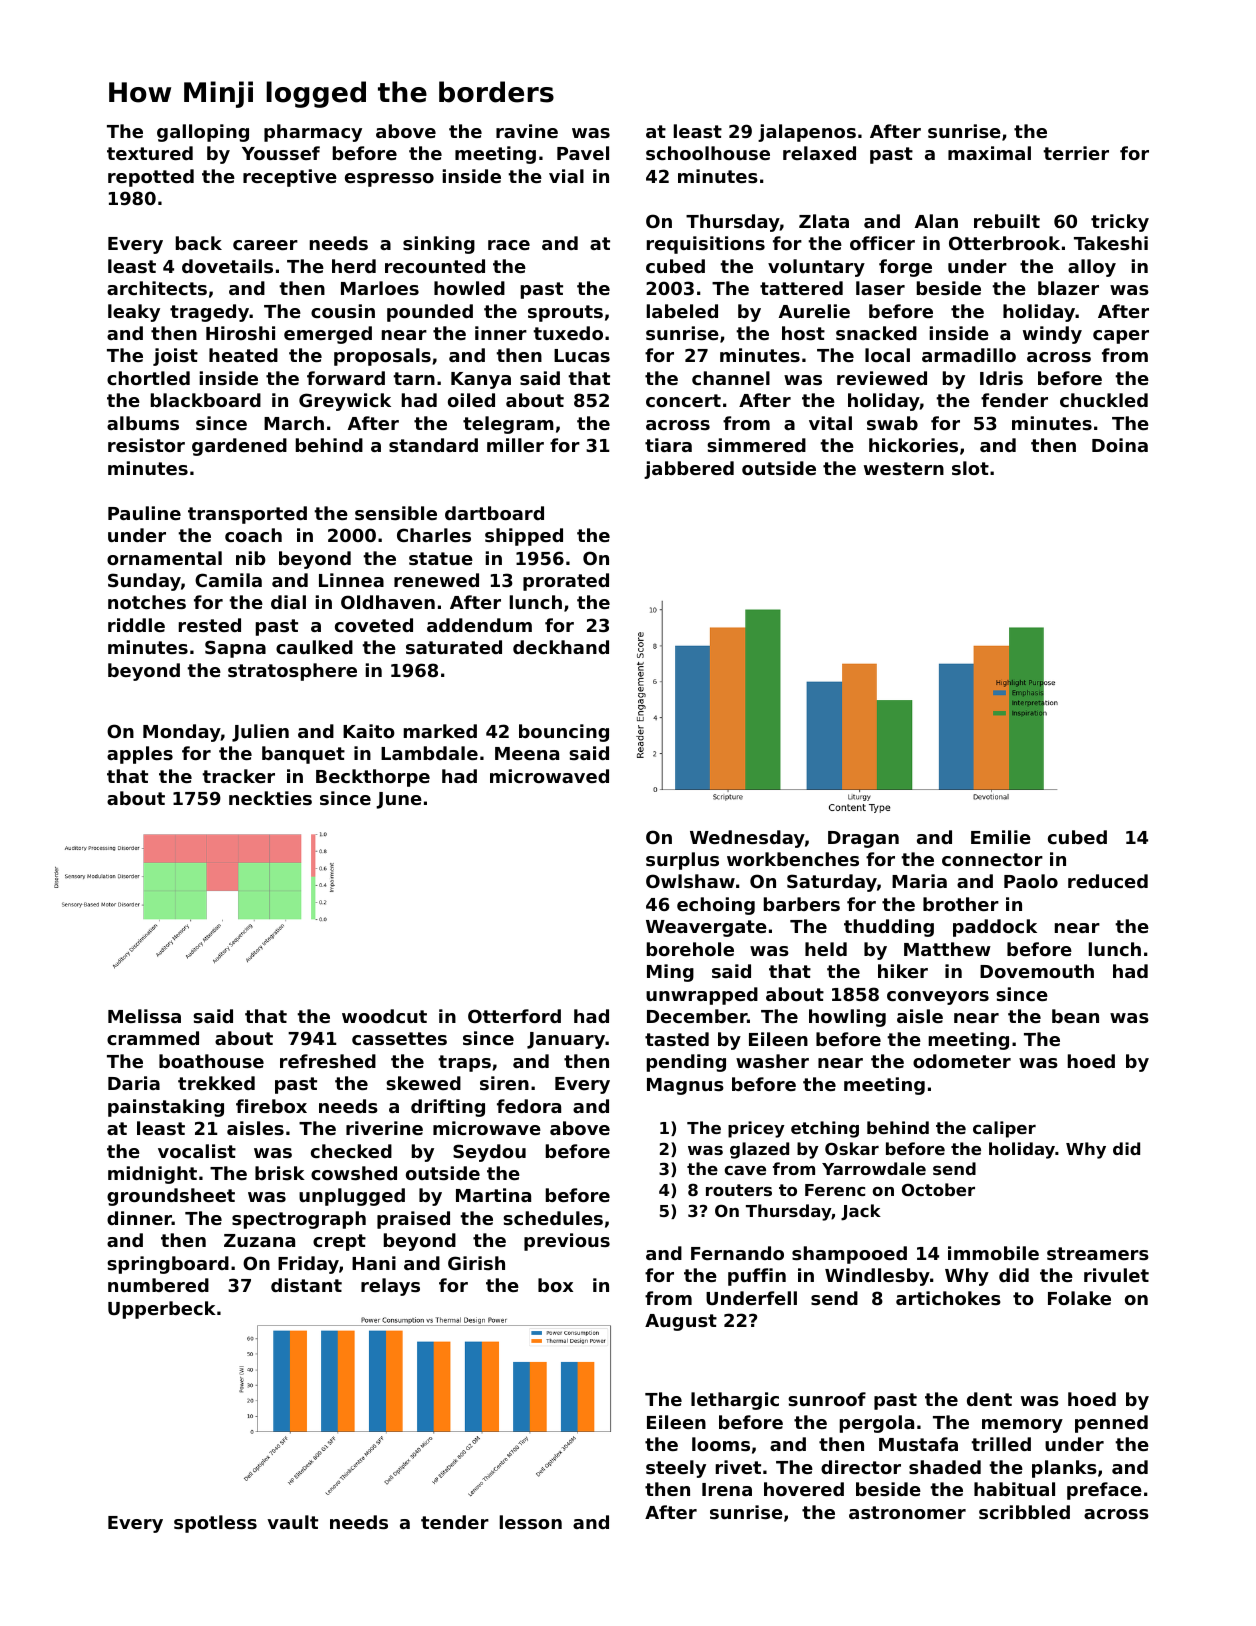 Image resolution: width=1256 pixels, height=1626 pixels. What do you see at coordinates (476, 1263) in the document?
I see `Girish` at bounding box center [476, 1263].
